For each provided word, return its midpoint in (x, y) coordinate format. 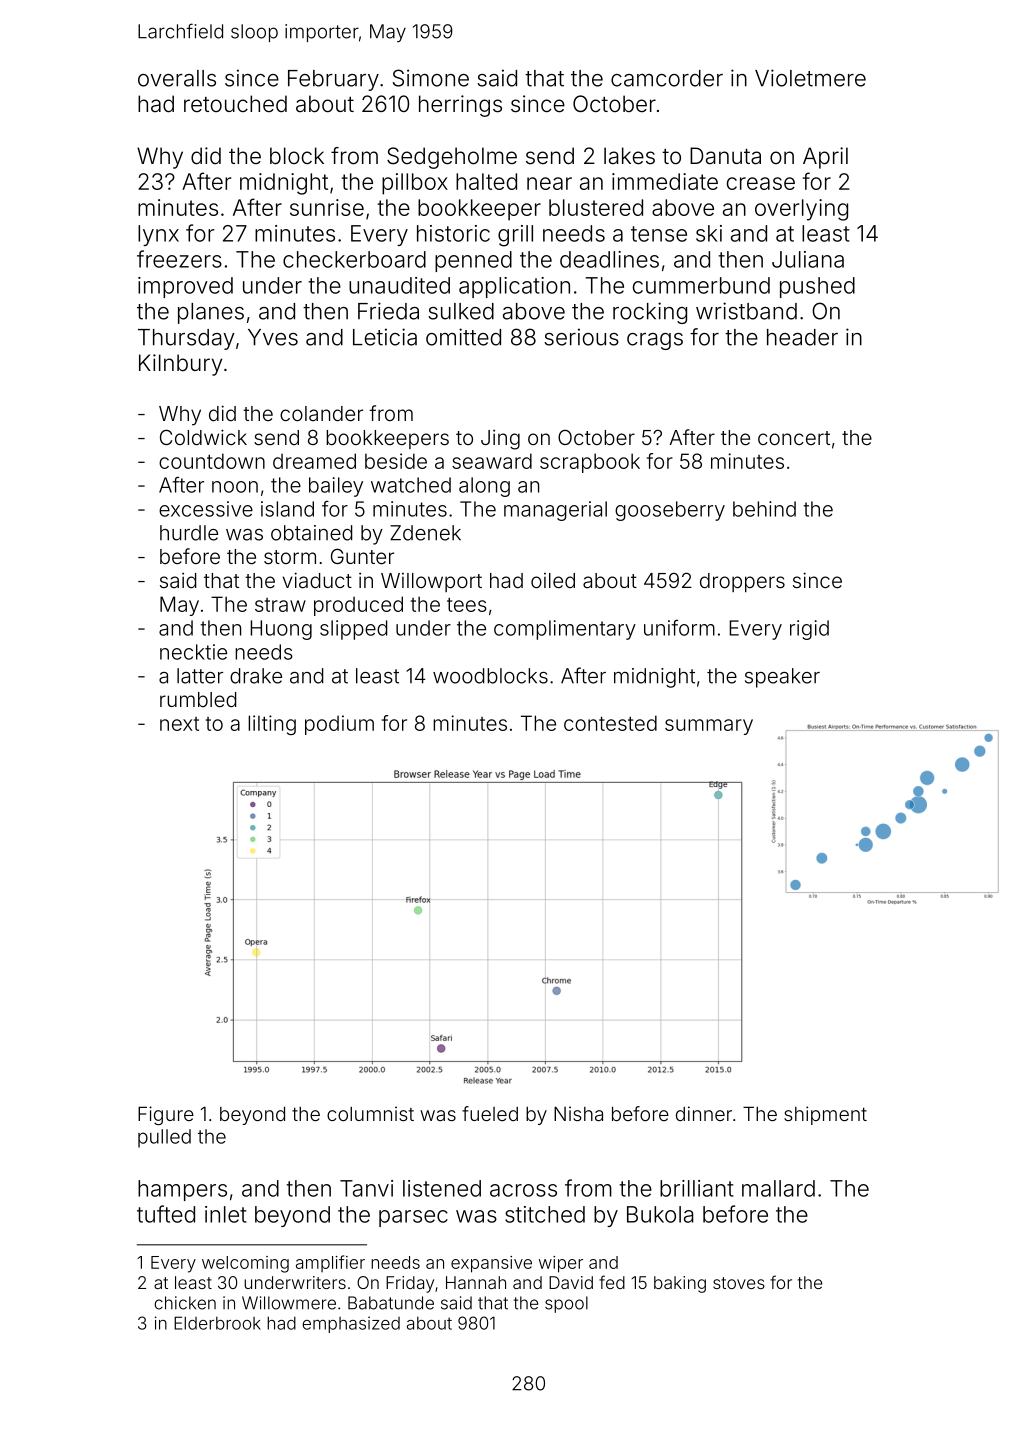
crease (761, 183)
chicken (185, 1303)
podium (339, 725)
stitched (545, 1214)
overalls (177, 78)
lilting (272, 725)
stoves (739, 1283)
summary (709, 727)
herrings (460, 106)
